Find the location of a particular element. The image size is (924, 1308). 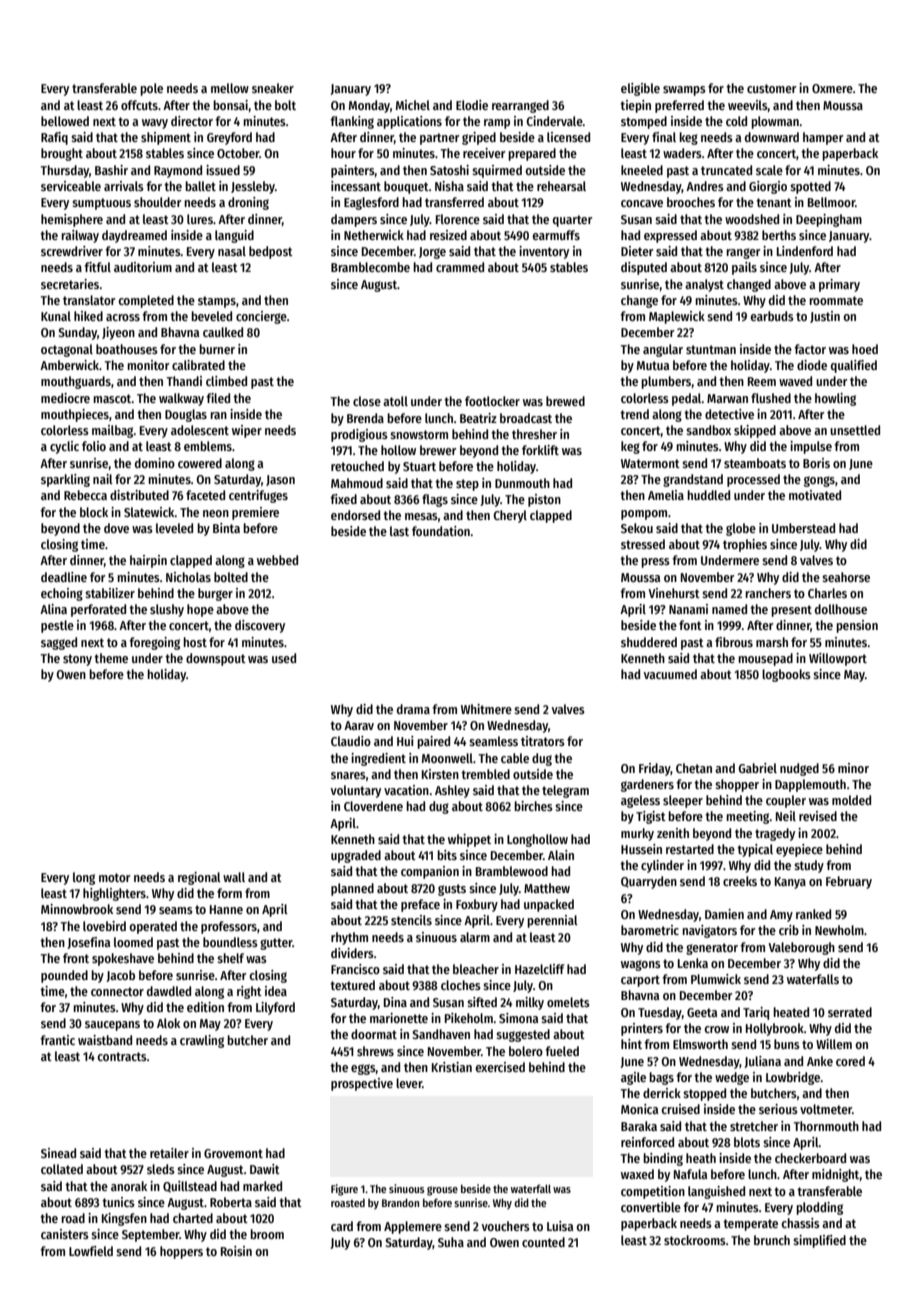

stony is located at coordinates (77, 660).
